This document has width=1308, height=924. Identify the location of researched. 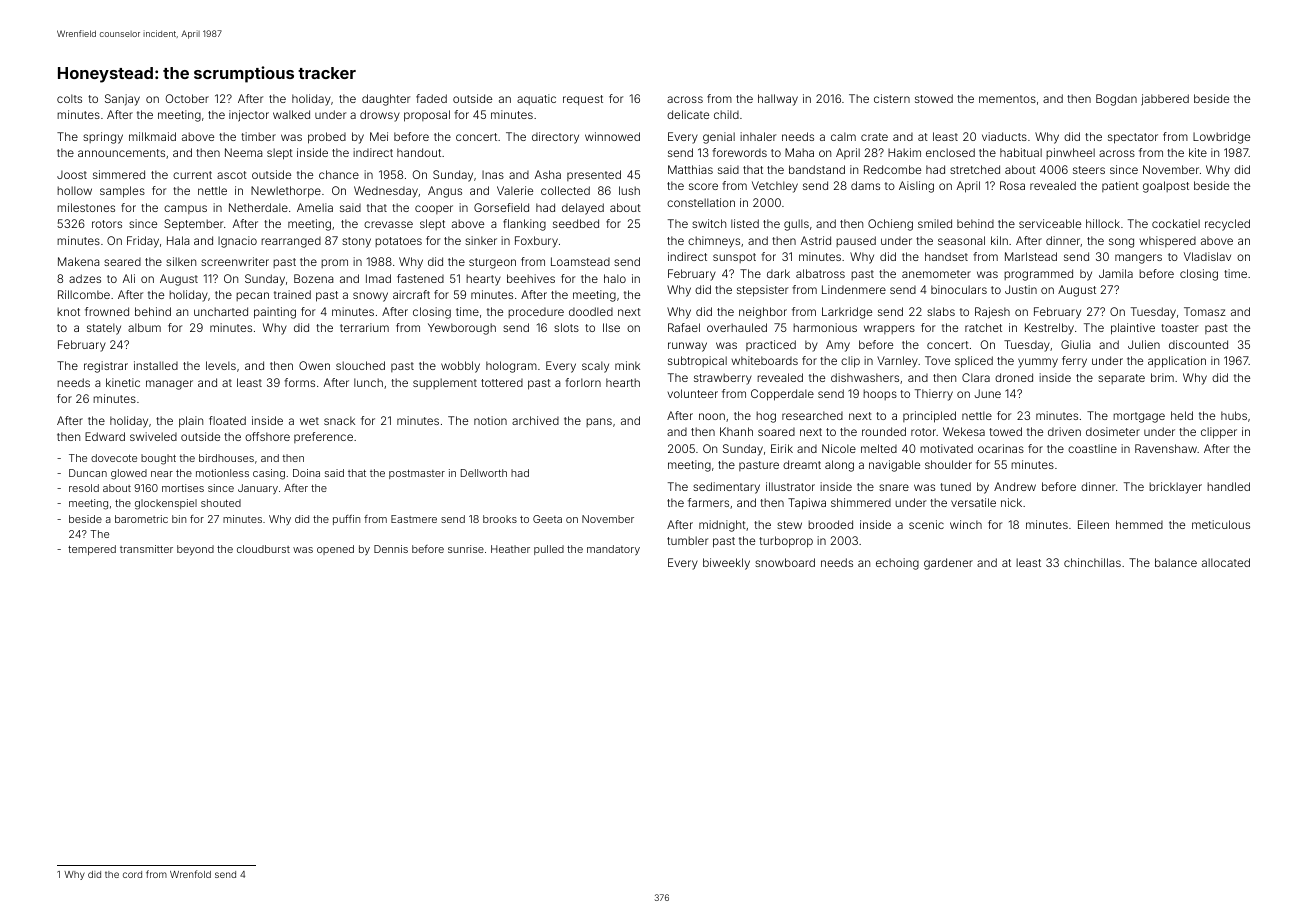
(812, 415).
